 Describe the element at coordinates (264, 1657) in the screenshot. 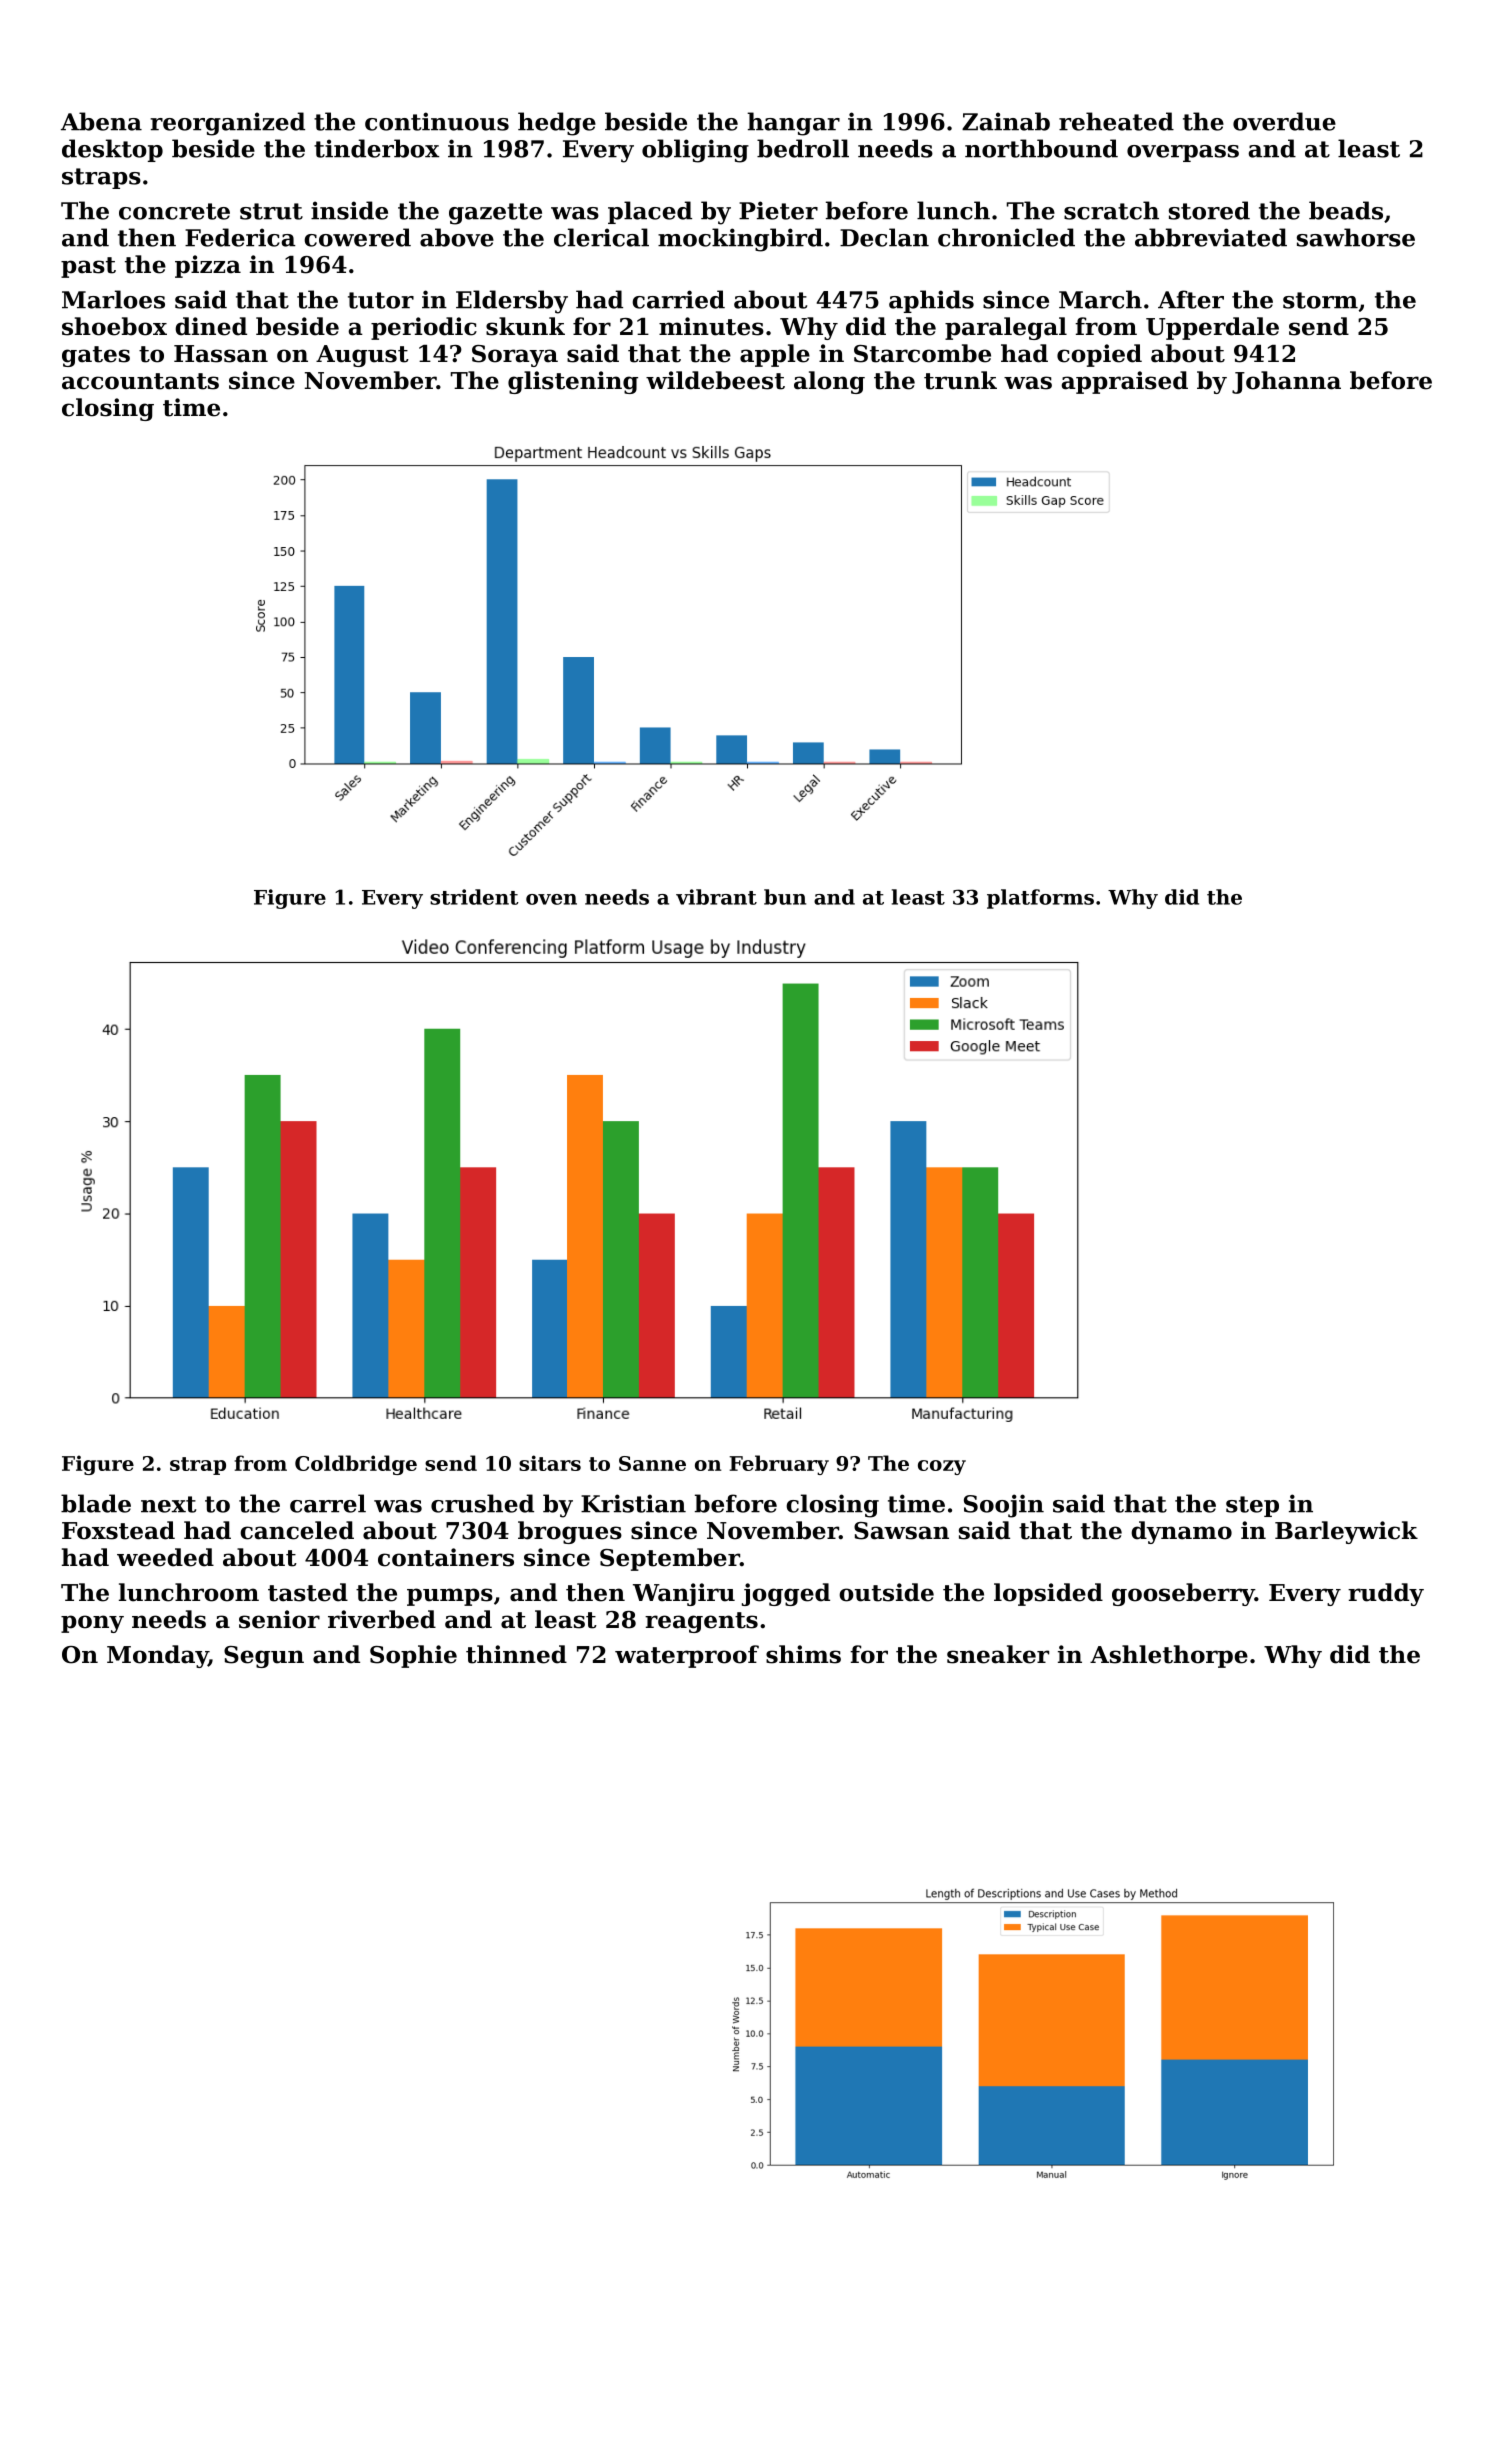

I see `Segun` at that location.
